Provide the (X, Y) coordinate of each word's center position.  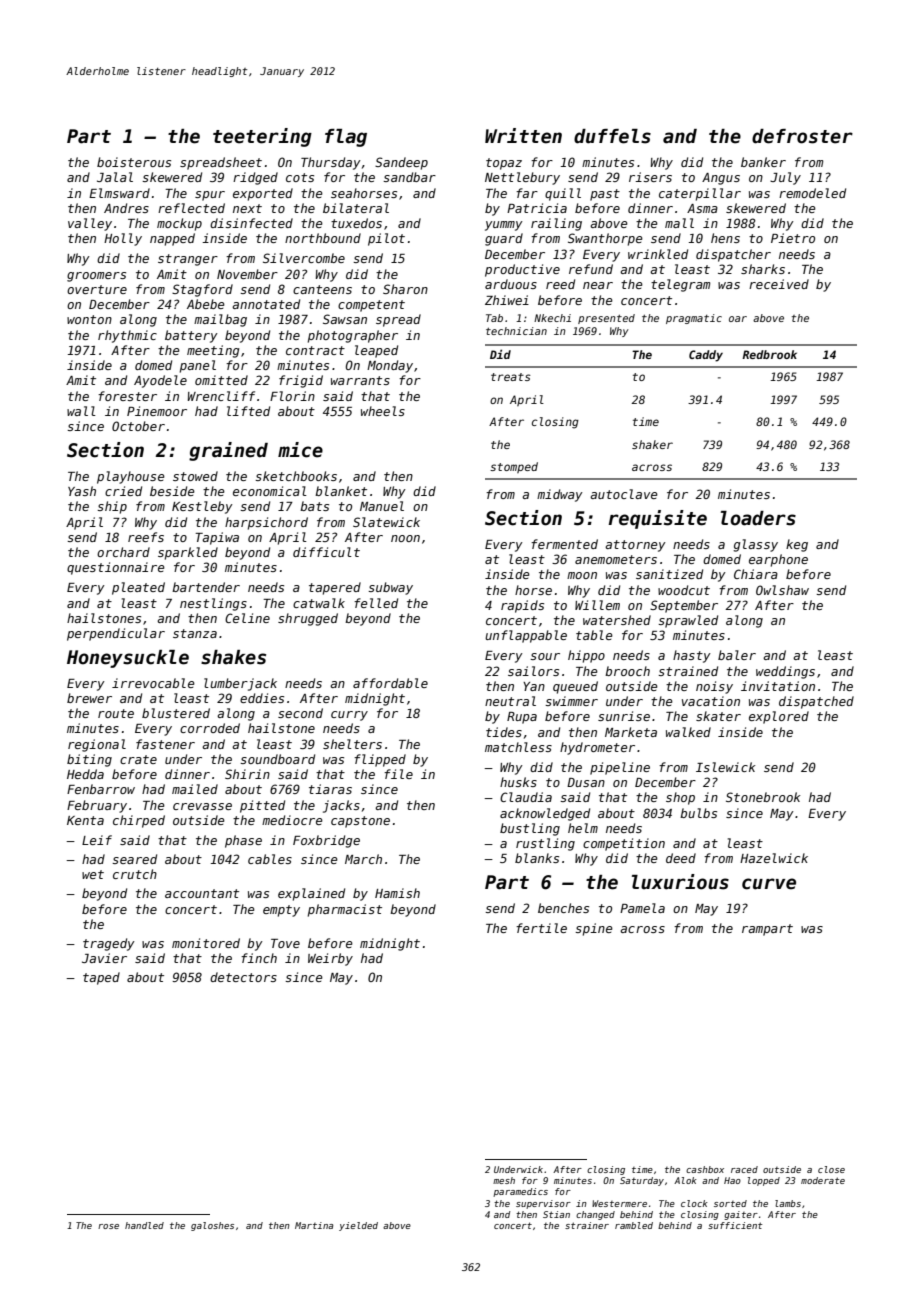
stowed (195, 476)
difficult (326, 552)
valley (90, 224)
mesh (504, 1180)
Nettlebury (522, 178)
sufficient (735, 1225)
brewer (89, 698)
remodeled (812, 193)
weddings (785, 672)
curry (349, 716)
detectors (243, 977)
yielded (358, 1226)
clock (694, 1203)
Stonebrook (763, 797)
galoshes (212, 1226)
